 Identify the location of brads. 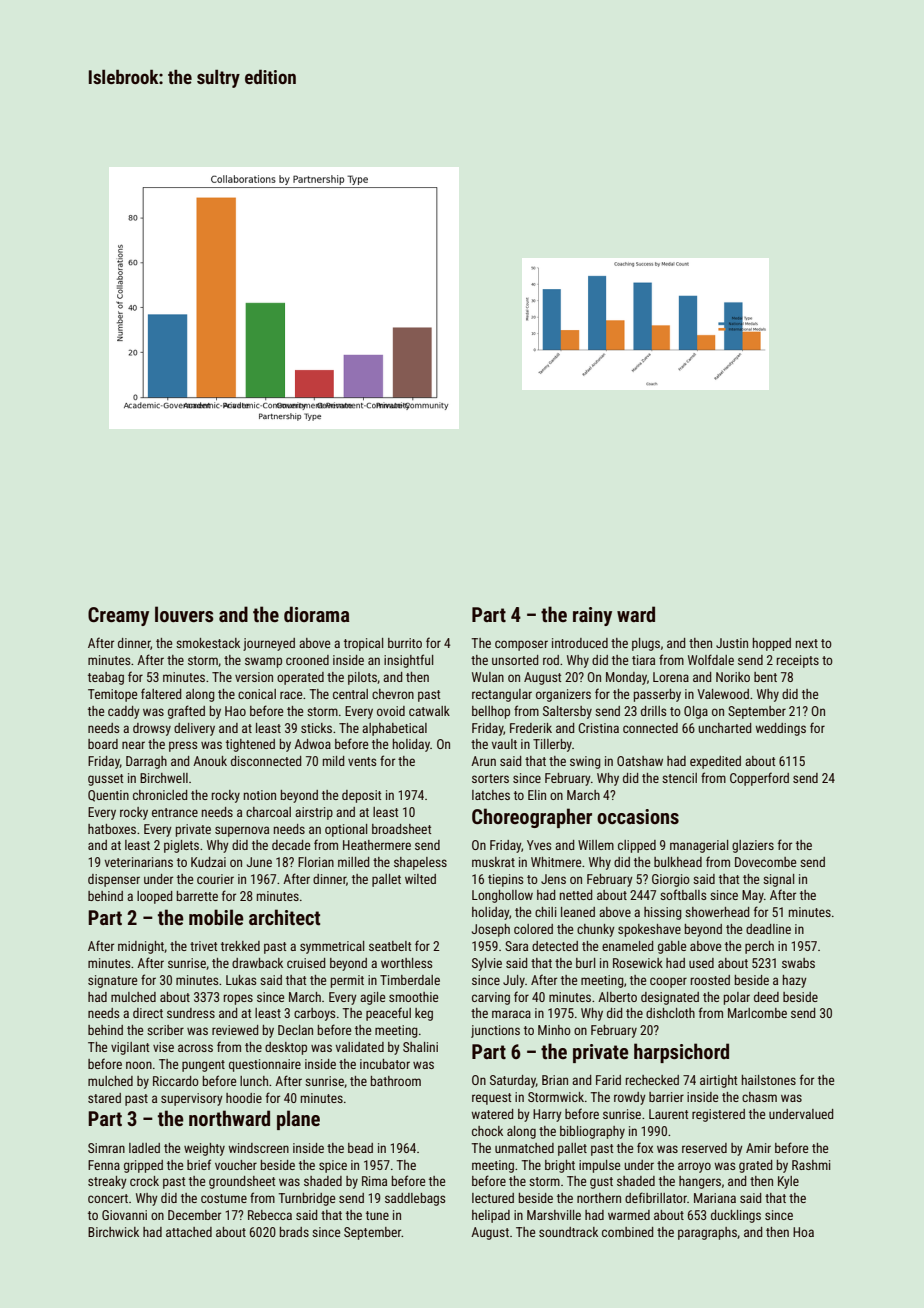
(294, 1232).
